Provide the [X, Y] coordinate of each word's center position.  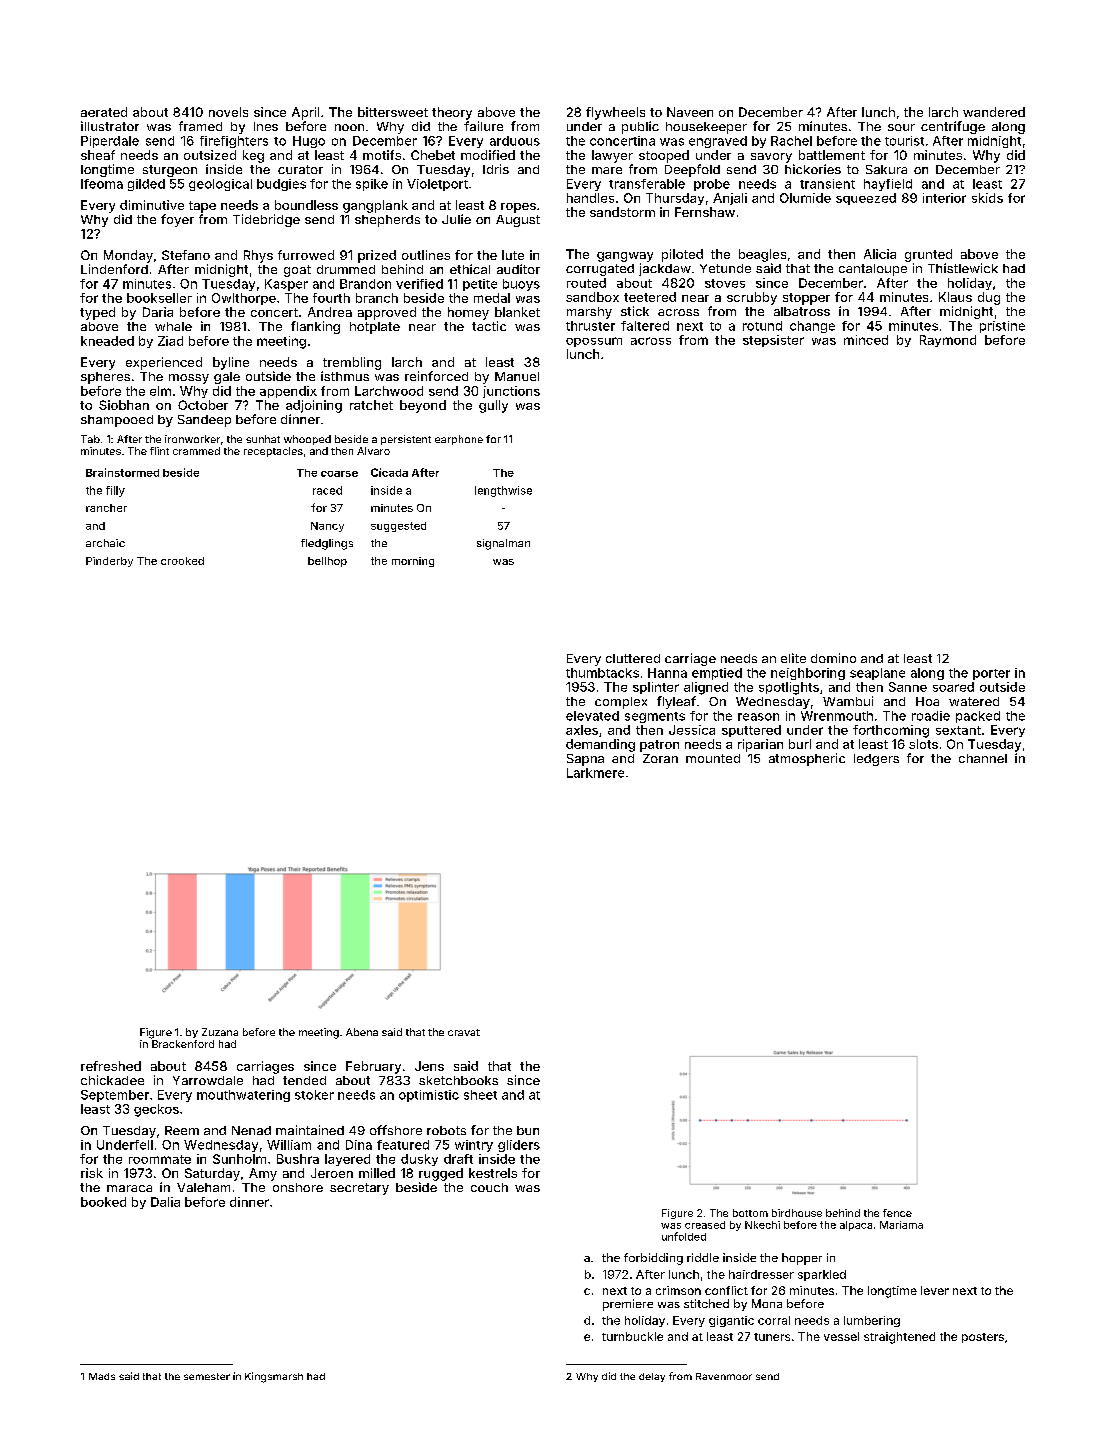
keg [253, 156]
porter [991, 674]
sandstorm [622, 212]
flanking [315, 327]
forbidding [653, 1259]
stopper [806, 299]
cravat [464, 1032]
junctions [511, 392]
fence [897, 1213]
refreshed [111, 1066]
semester [207, 1376]
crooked [182, 561]
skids [987, 198]
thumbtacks [602, 673]
